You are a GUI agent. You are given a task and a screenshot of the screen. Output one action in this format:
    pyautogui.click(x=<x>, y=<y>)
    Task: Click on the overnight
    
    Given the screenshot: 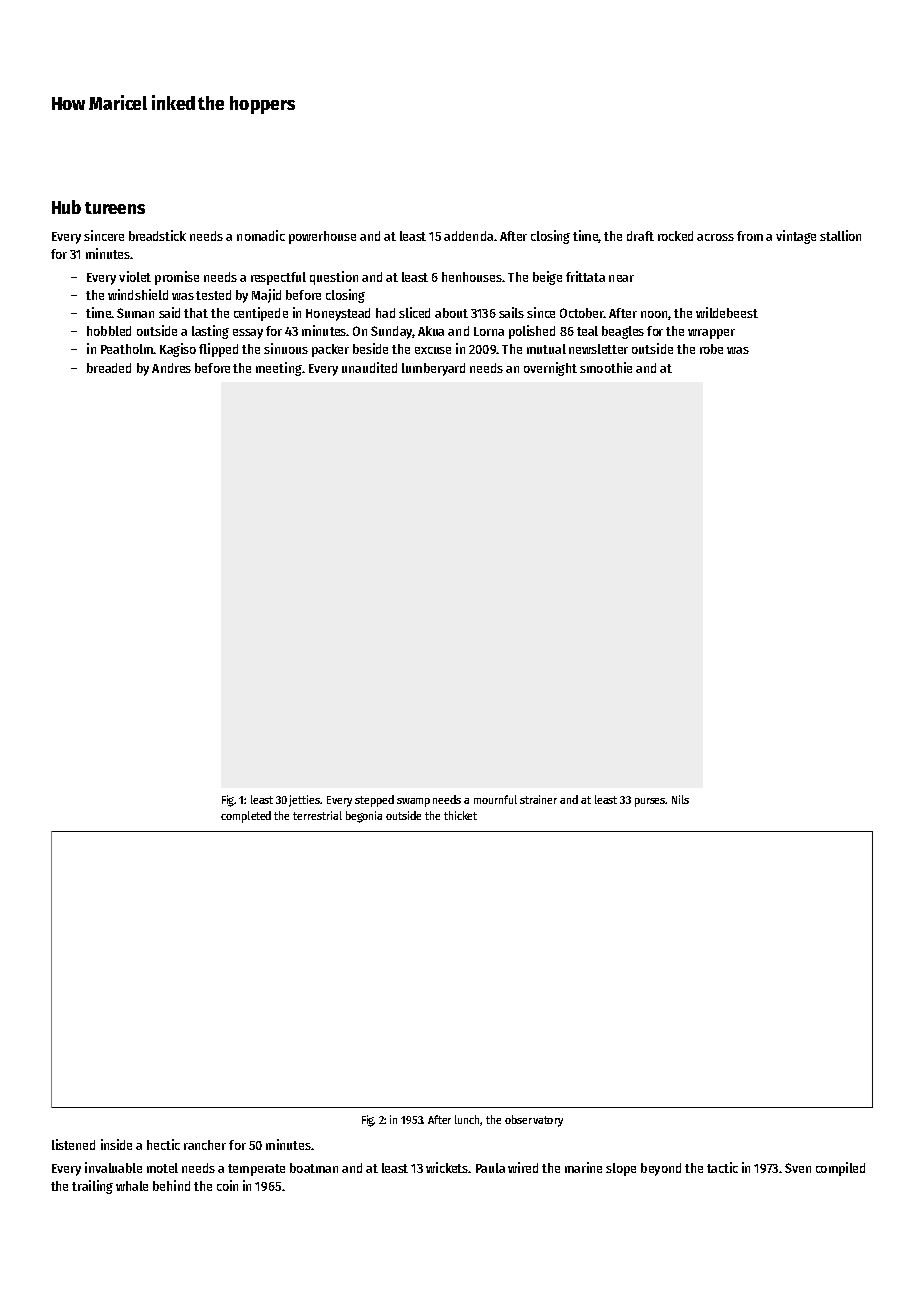 What is the action you would take?
    pyautogui.click(x=550, y=369)
